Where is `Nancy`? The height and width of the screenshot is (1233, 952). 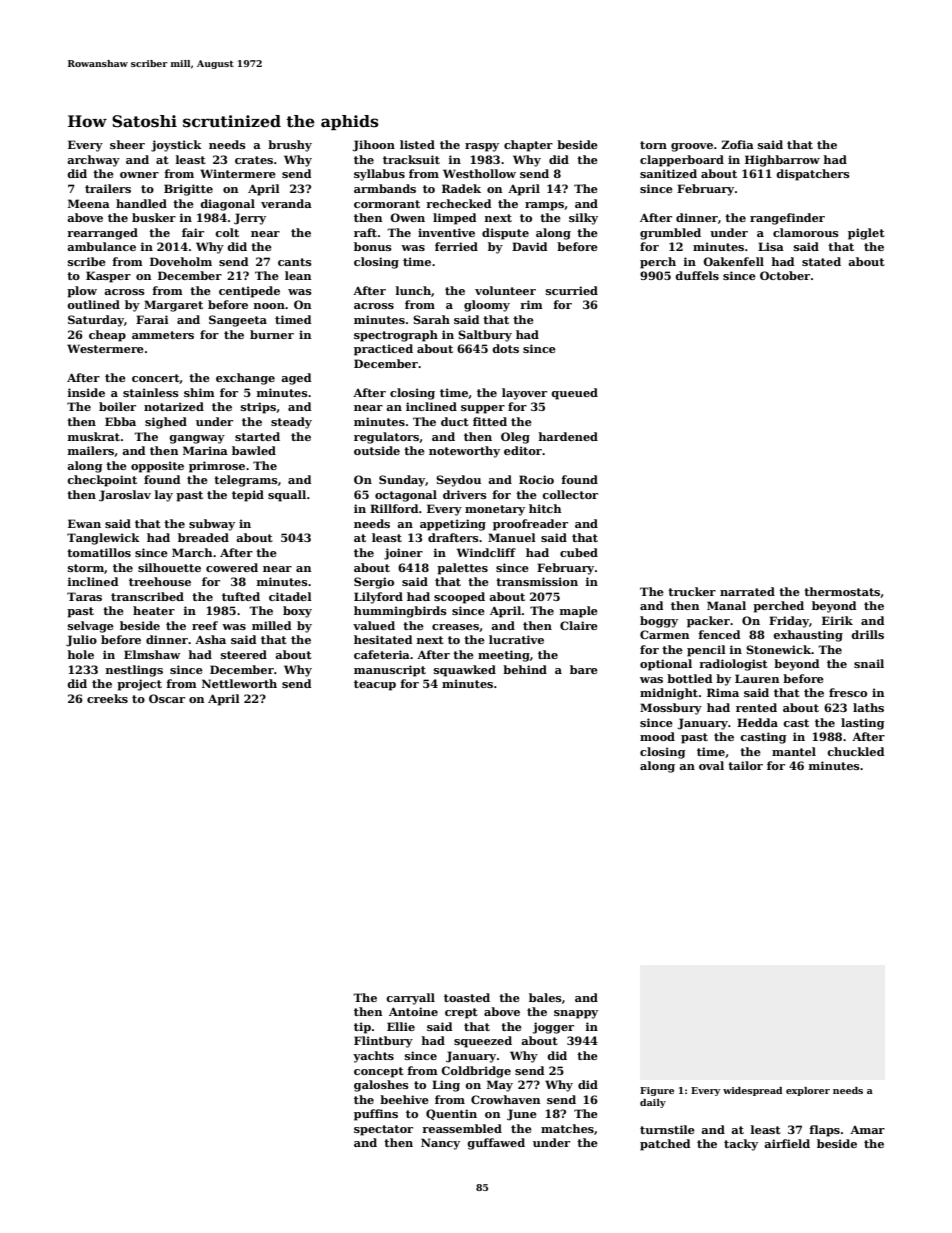
Nancy is located at coordinates (440, 1144).
